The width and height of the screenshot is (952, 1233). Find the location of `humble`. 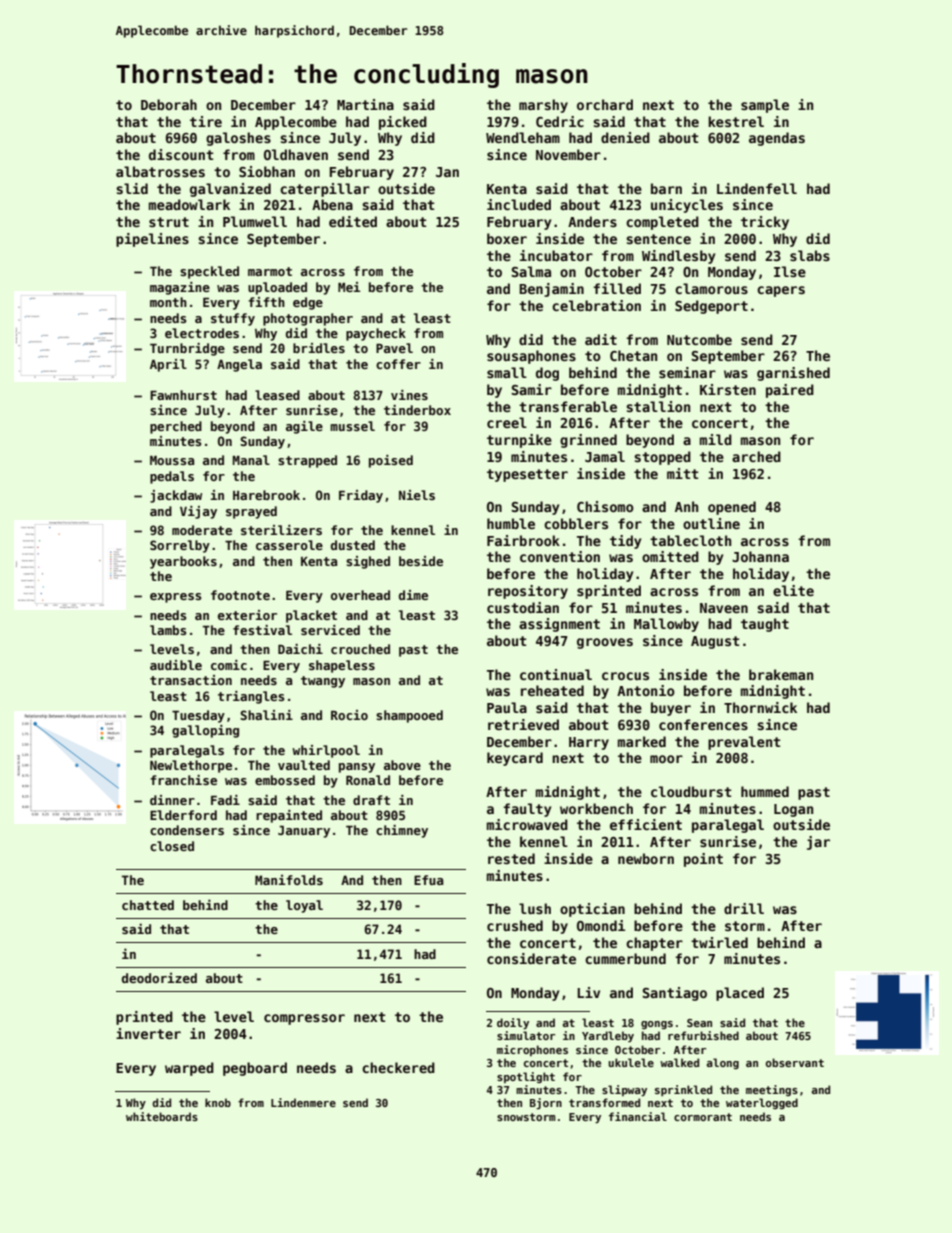

humble is located at coordinates (511, 523).
